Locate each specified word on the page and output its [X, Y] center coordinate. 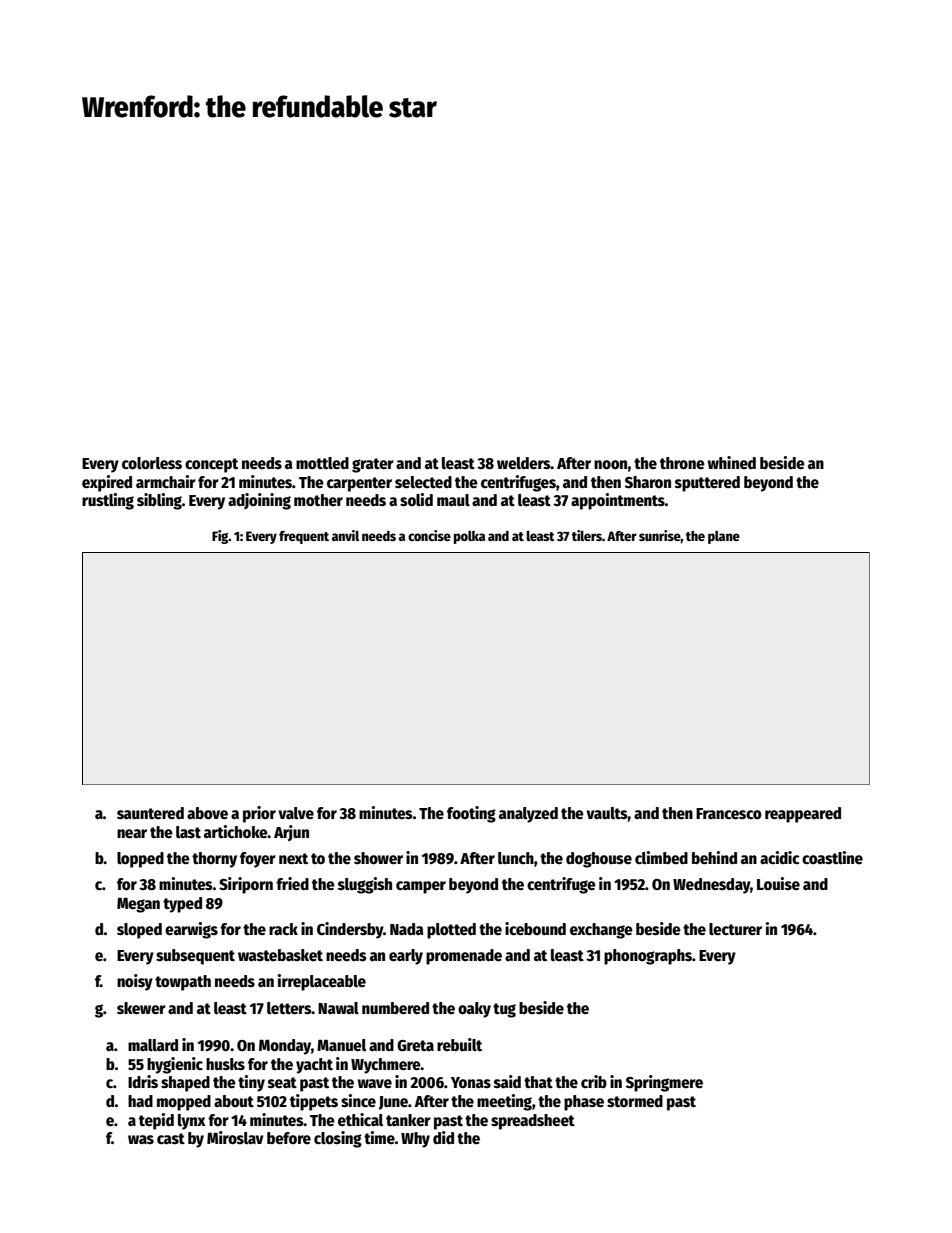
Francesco [729, 814]
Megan [138, 905]
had [140, 1101]
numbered [395, 1008]
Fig [220, 537]
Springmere [664, 1083]
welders [524, 463]
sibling [159, 501]
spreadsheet [533, 1122]
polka [469, 537]
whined [732, 462]
